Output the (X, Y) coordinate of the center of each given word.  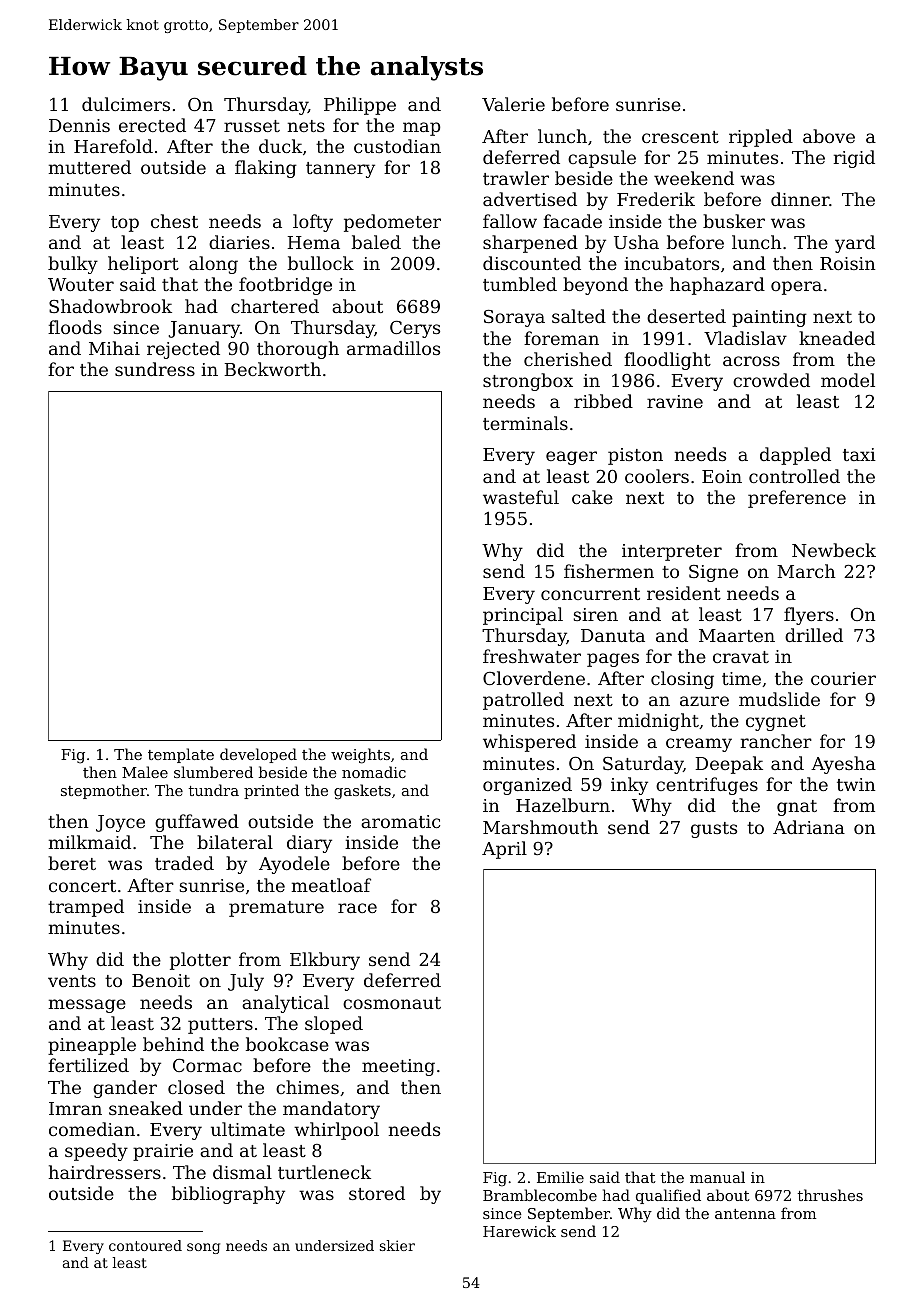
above (829, 136)
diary (309, 844)
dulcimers (126, 104)
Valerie (513, 104)
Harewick (519, 1231)
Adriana (809, 827)
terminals (525, 423)
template (181, 755)
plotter (200, 961)
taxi (859, 454)
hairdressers (105, 1172)
